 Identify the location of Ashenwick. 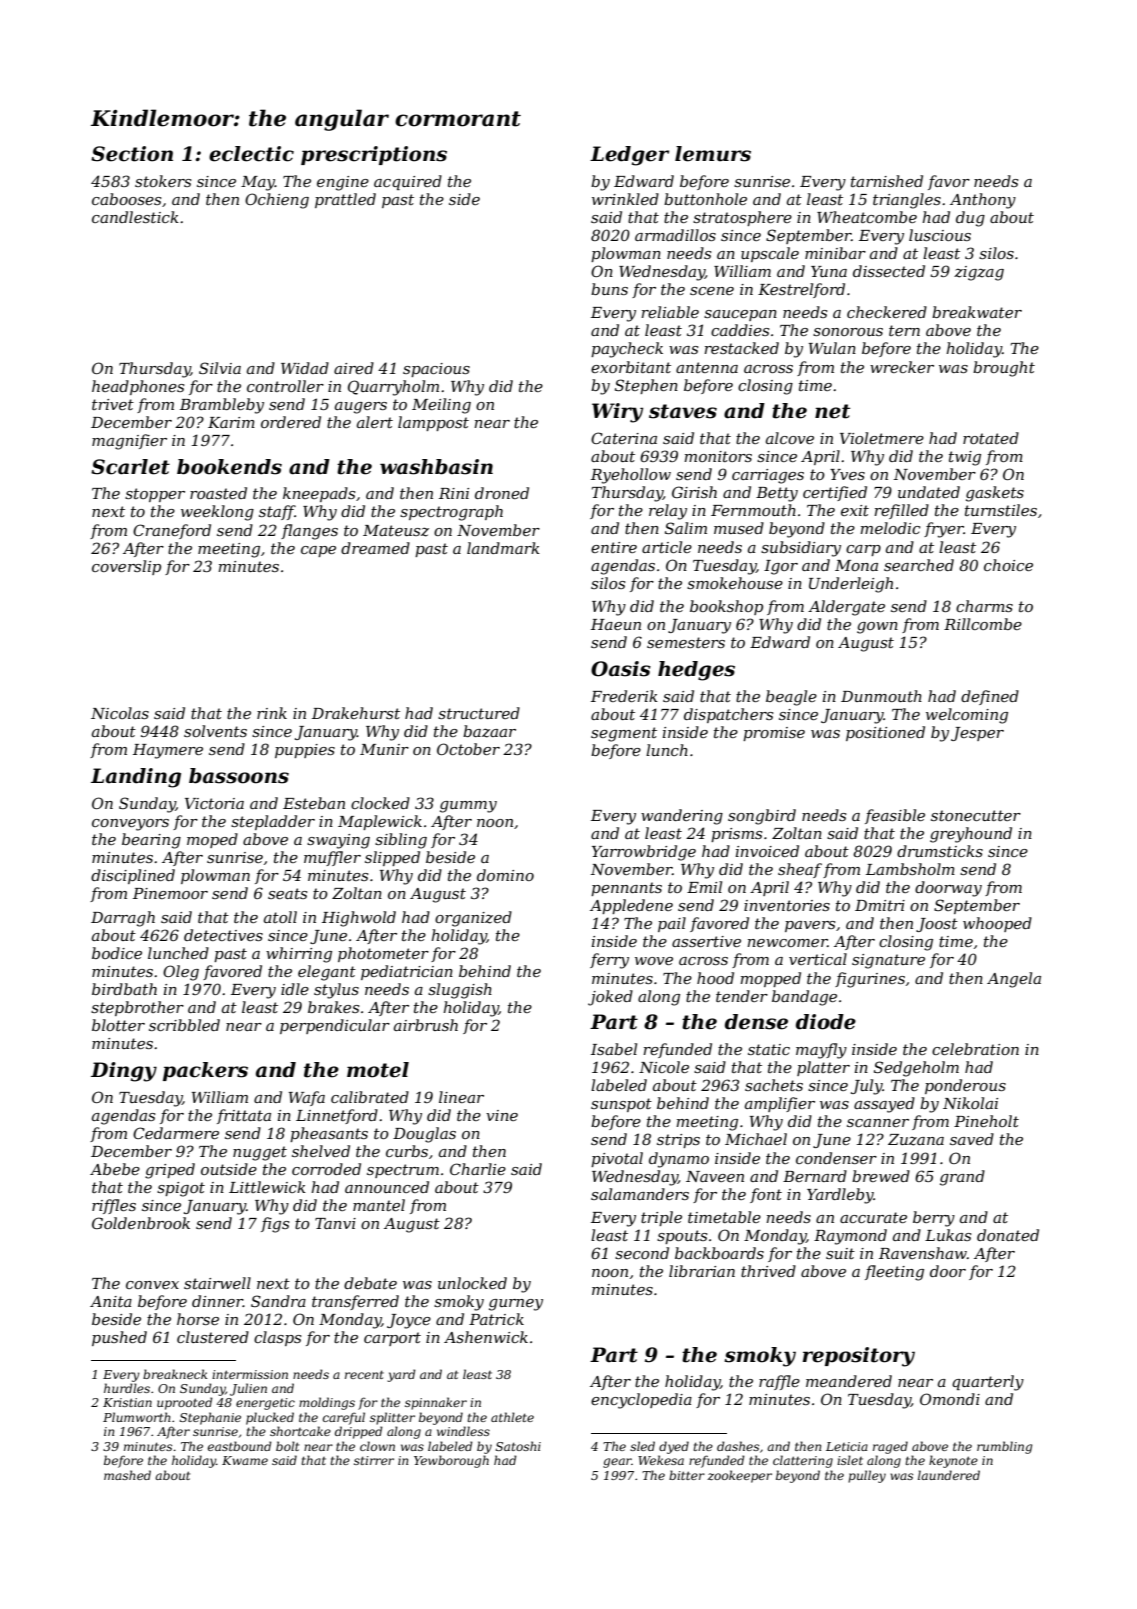
(486, 1337).
